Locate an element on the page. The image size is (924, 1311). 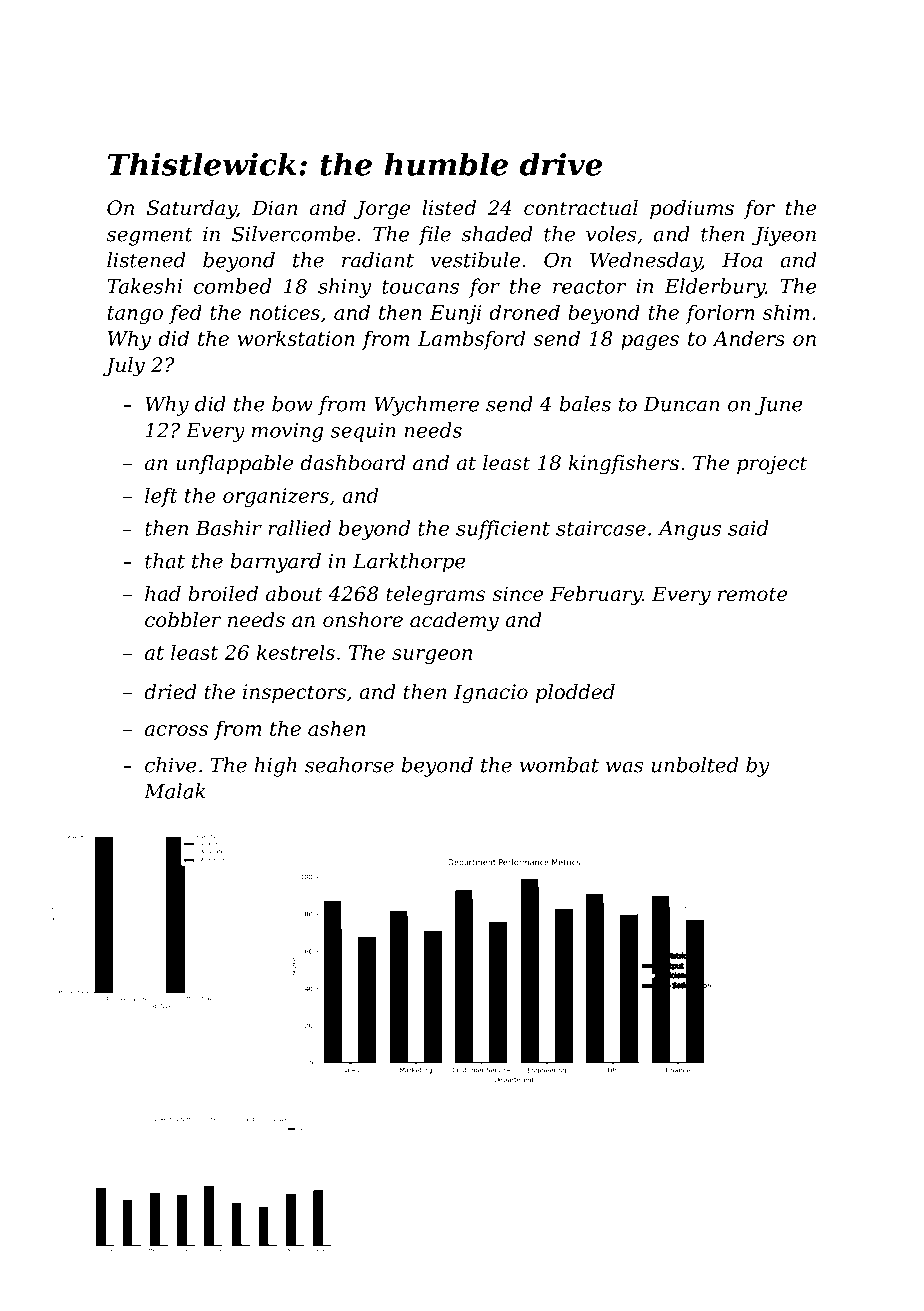
wombat is located at coordinates (559, 765).
